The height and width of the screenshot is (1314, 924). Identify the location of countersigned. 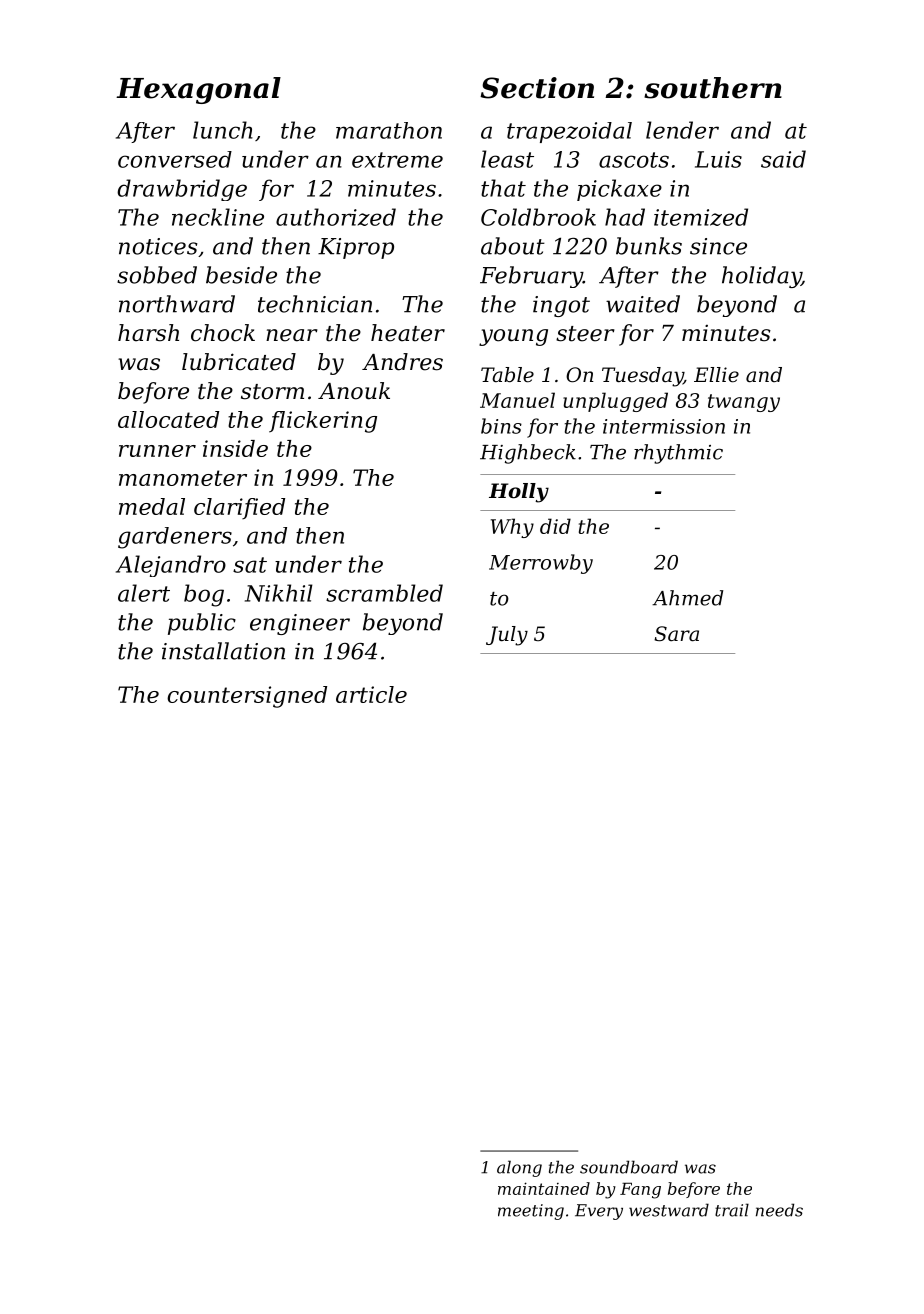
(247, 697).
